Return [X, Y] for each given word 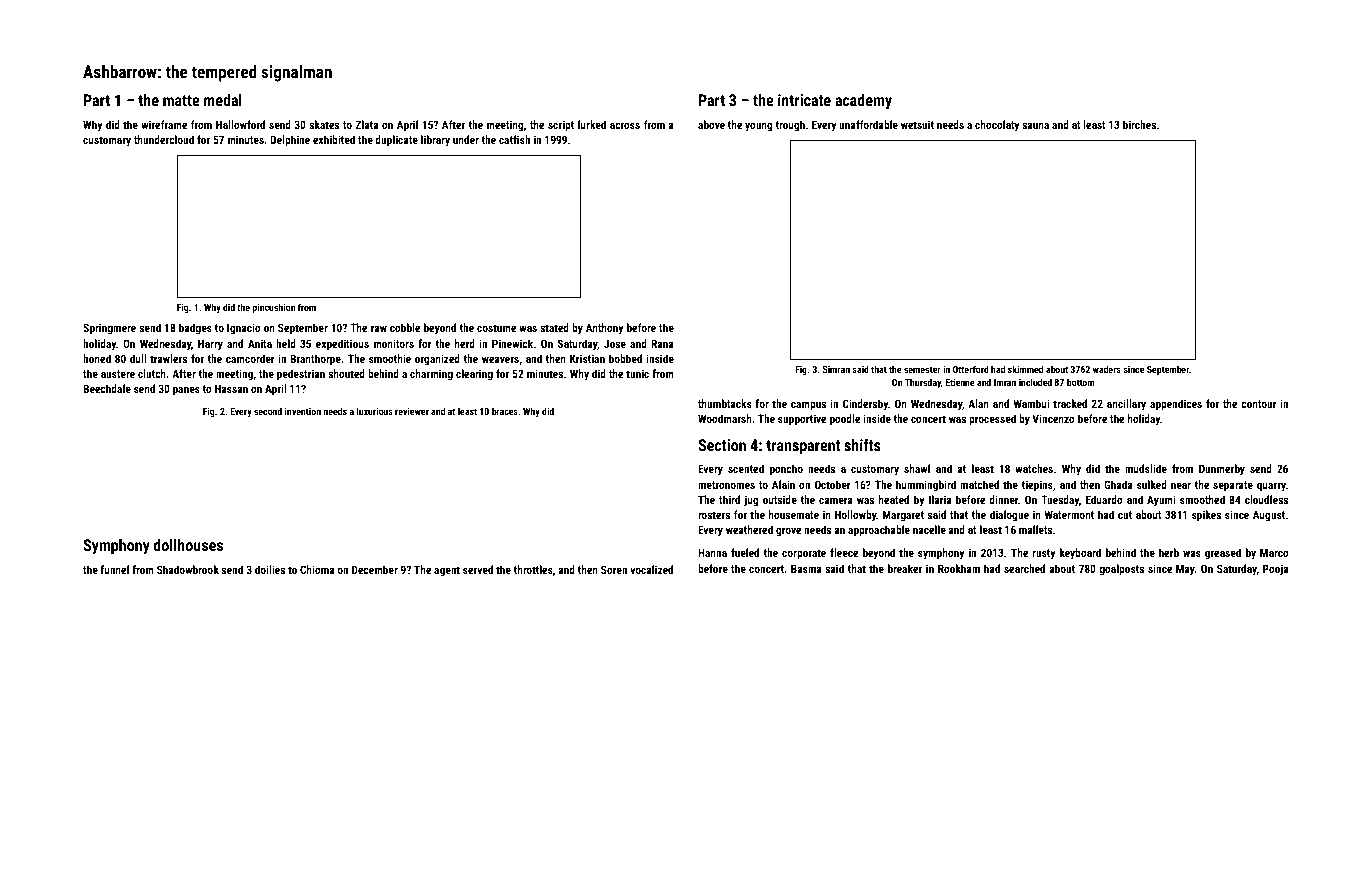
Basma [806, 568]
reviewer [412, 411]
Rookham [959, 568]
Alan [978, 403]
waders [1107, 369]
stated [554, 327]
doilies [270, 569]
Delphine [290, 141]
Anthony [605, 329]
